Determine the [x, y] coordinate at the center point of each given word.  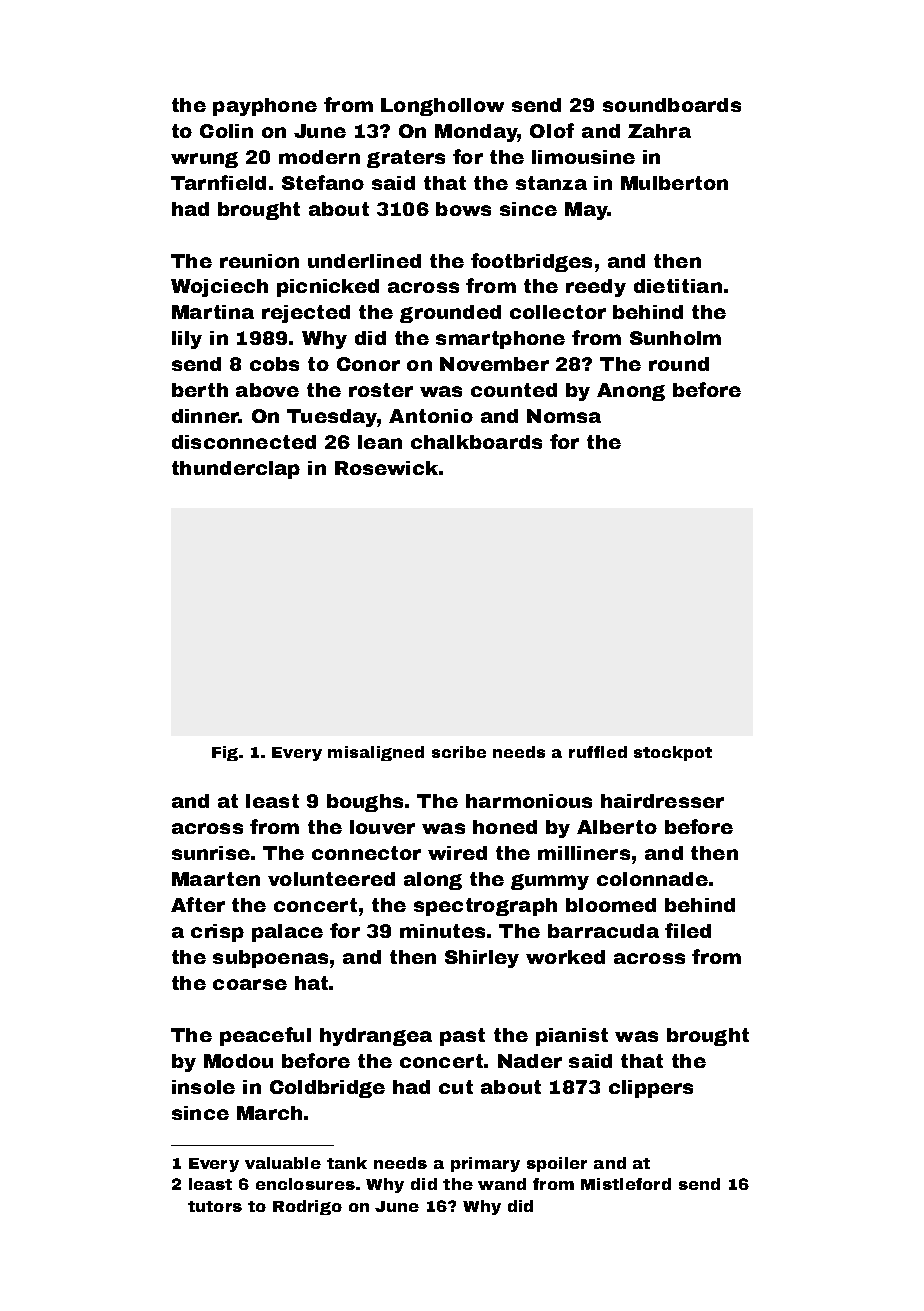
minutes [442, 931]
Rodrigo [307, 1207]
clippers [651, 1089]
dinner [205, 416]
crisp [217, 933]
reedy [596, 288]
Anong [631, 392]
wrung [204, 160]
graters [406, 159]
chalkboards [476, 442]
